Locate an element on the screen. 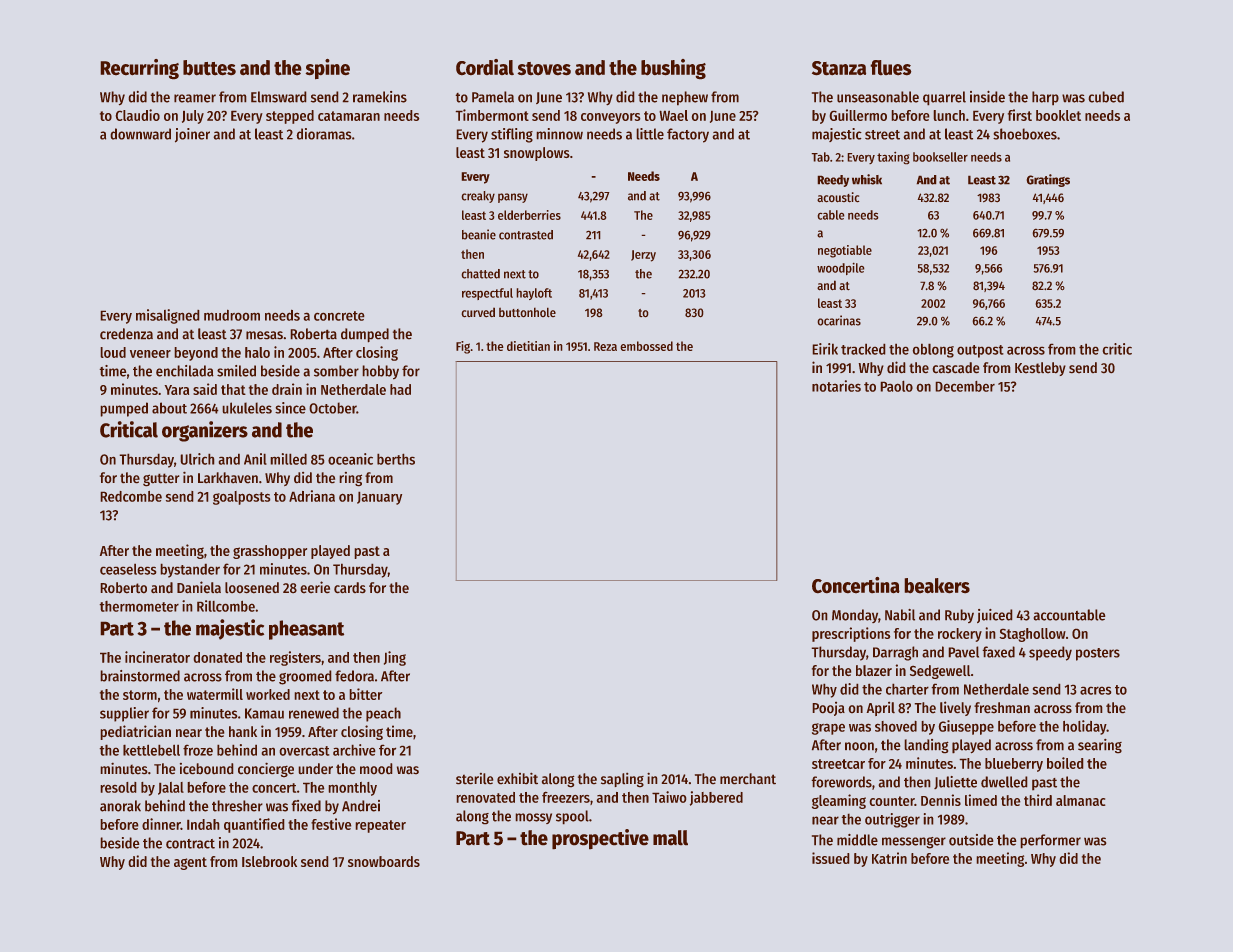 The height and width of the screenshot is (952, 1233). Sedgewell is located at coordinates (940, 672).
